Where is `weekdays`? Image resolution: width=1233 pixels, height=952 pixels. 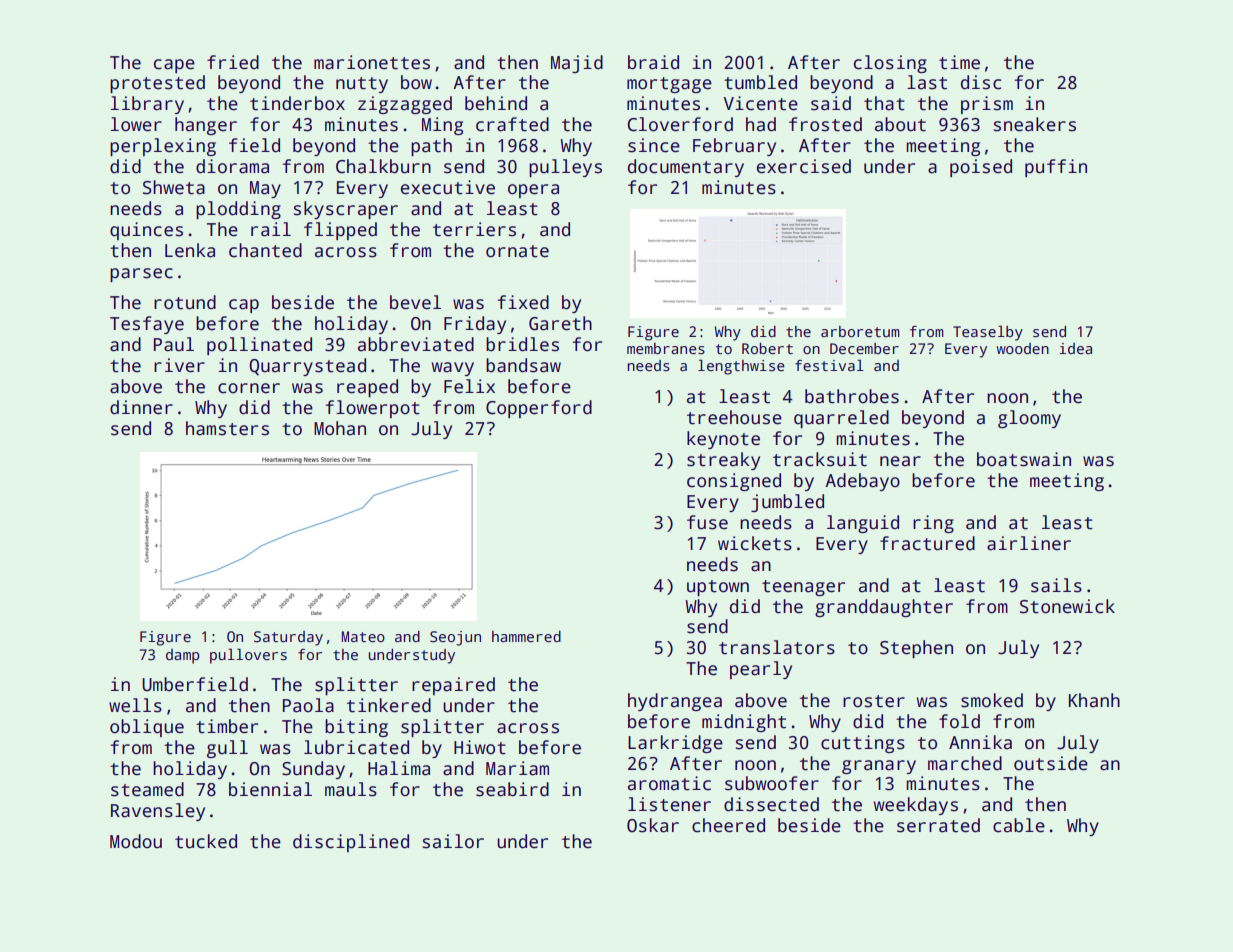
weekdays is located at coordinates (916, 806).
